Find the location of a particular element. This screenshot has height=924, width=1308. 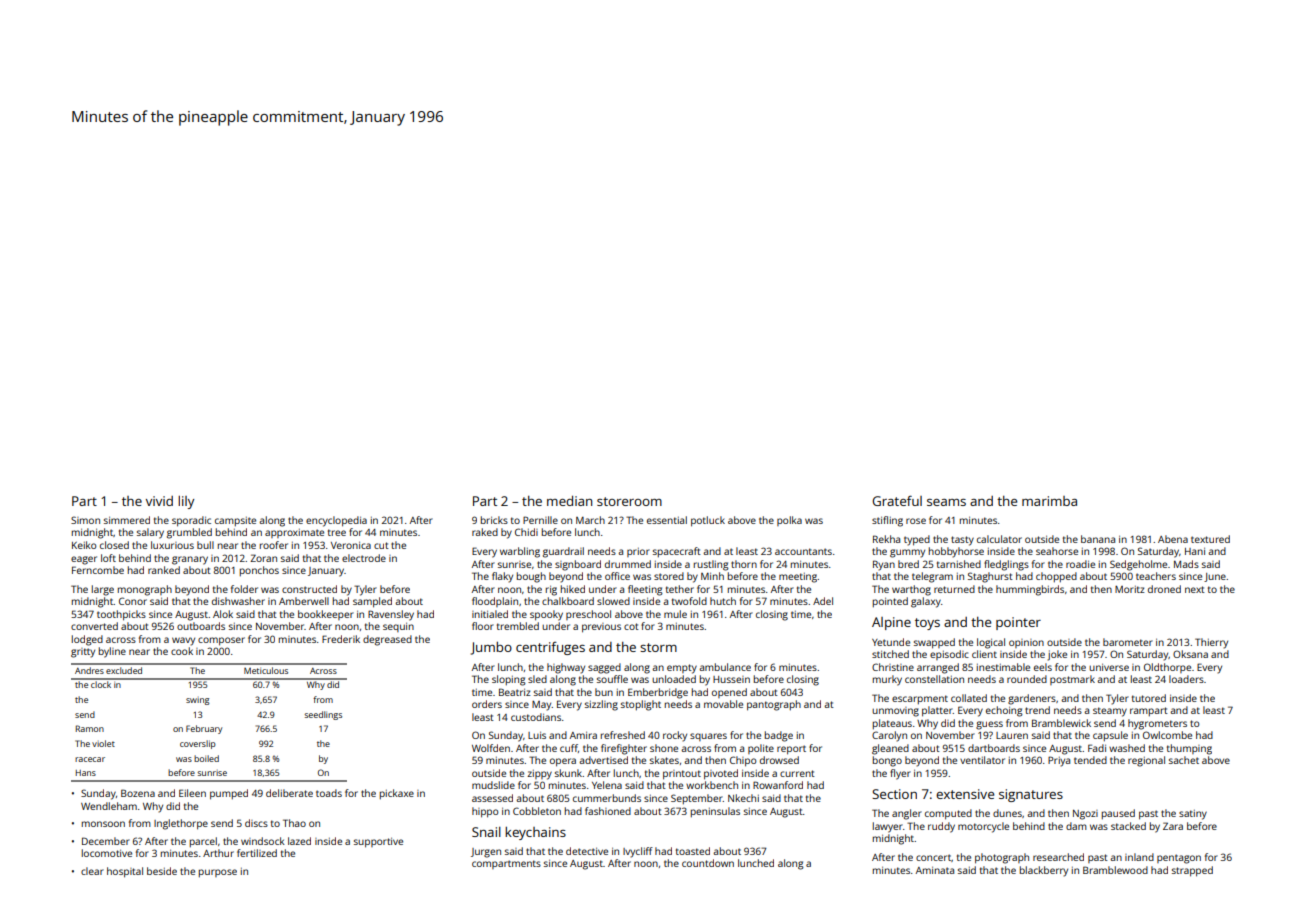

Inglethorpe is located at coordinates (181, 824).
